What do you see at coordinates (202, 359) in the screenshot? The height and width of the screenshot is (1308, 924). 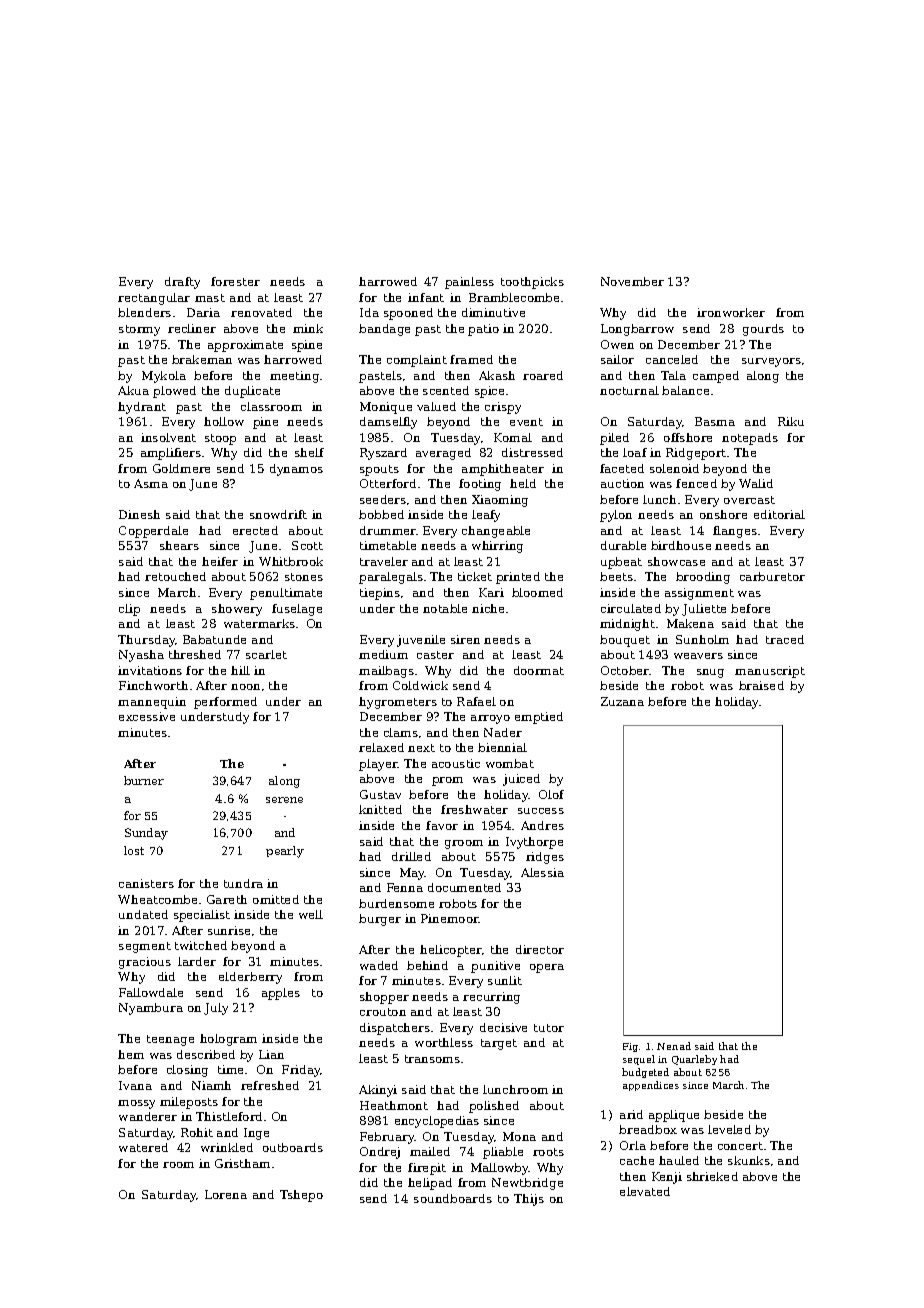 I see `brakeman` at bounding box center [202, 359].
